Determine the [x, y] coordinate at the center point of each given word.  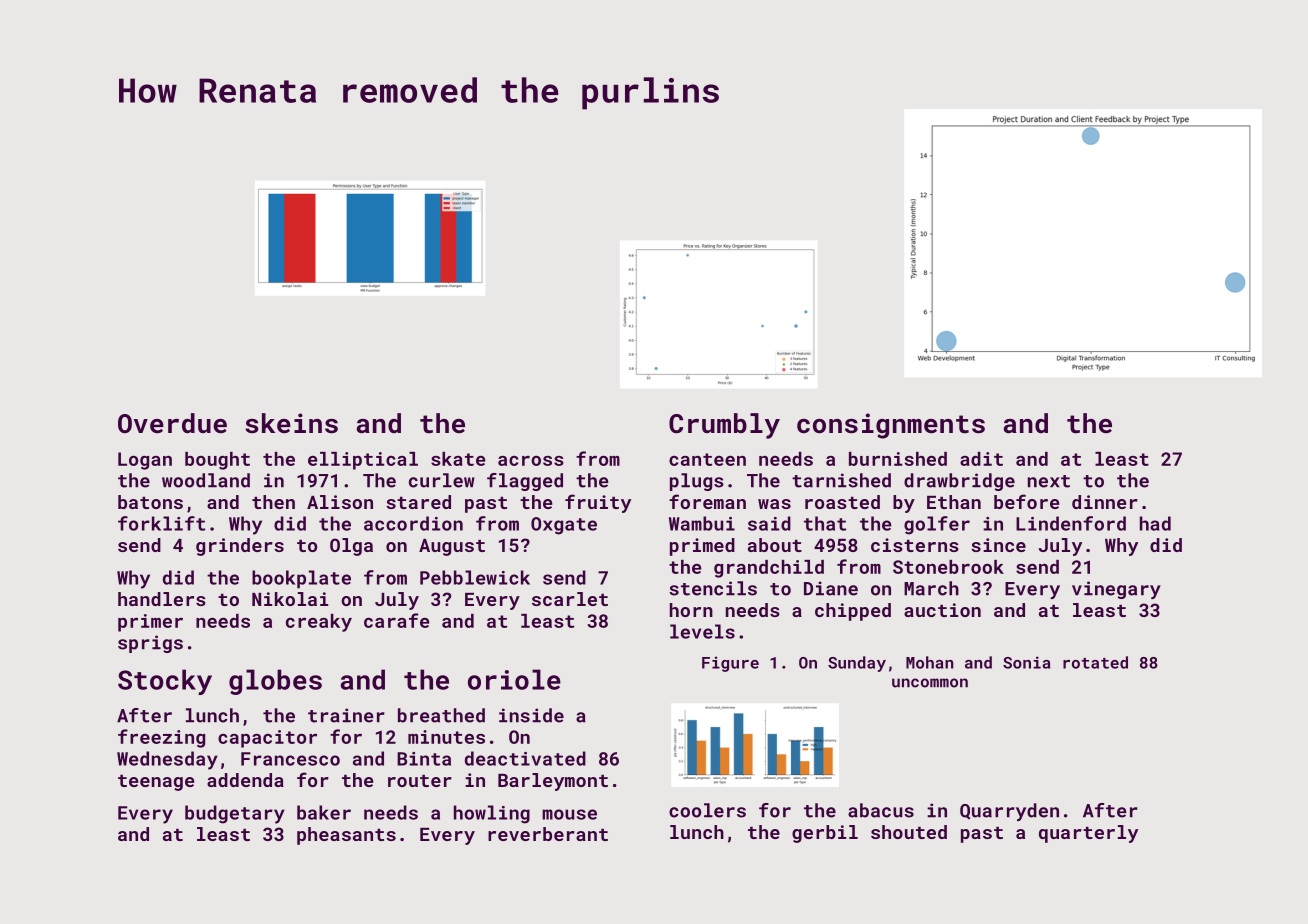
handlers [162, 599]
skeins [291, 423]
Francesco [290, 759]
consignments [891, 426]
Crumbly [724, 426]
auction [942, 610]
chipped [853, 612]
